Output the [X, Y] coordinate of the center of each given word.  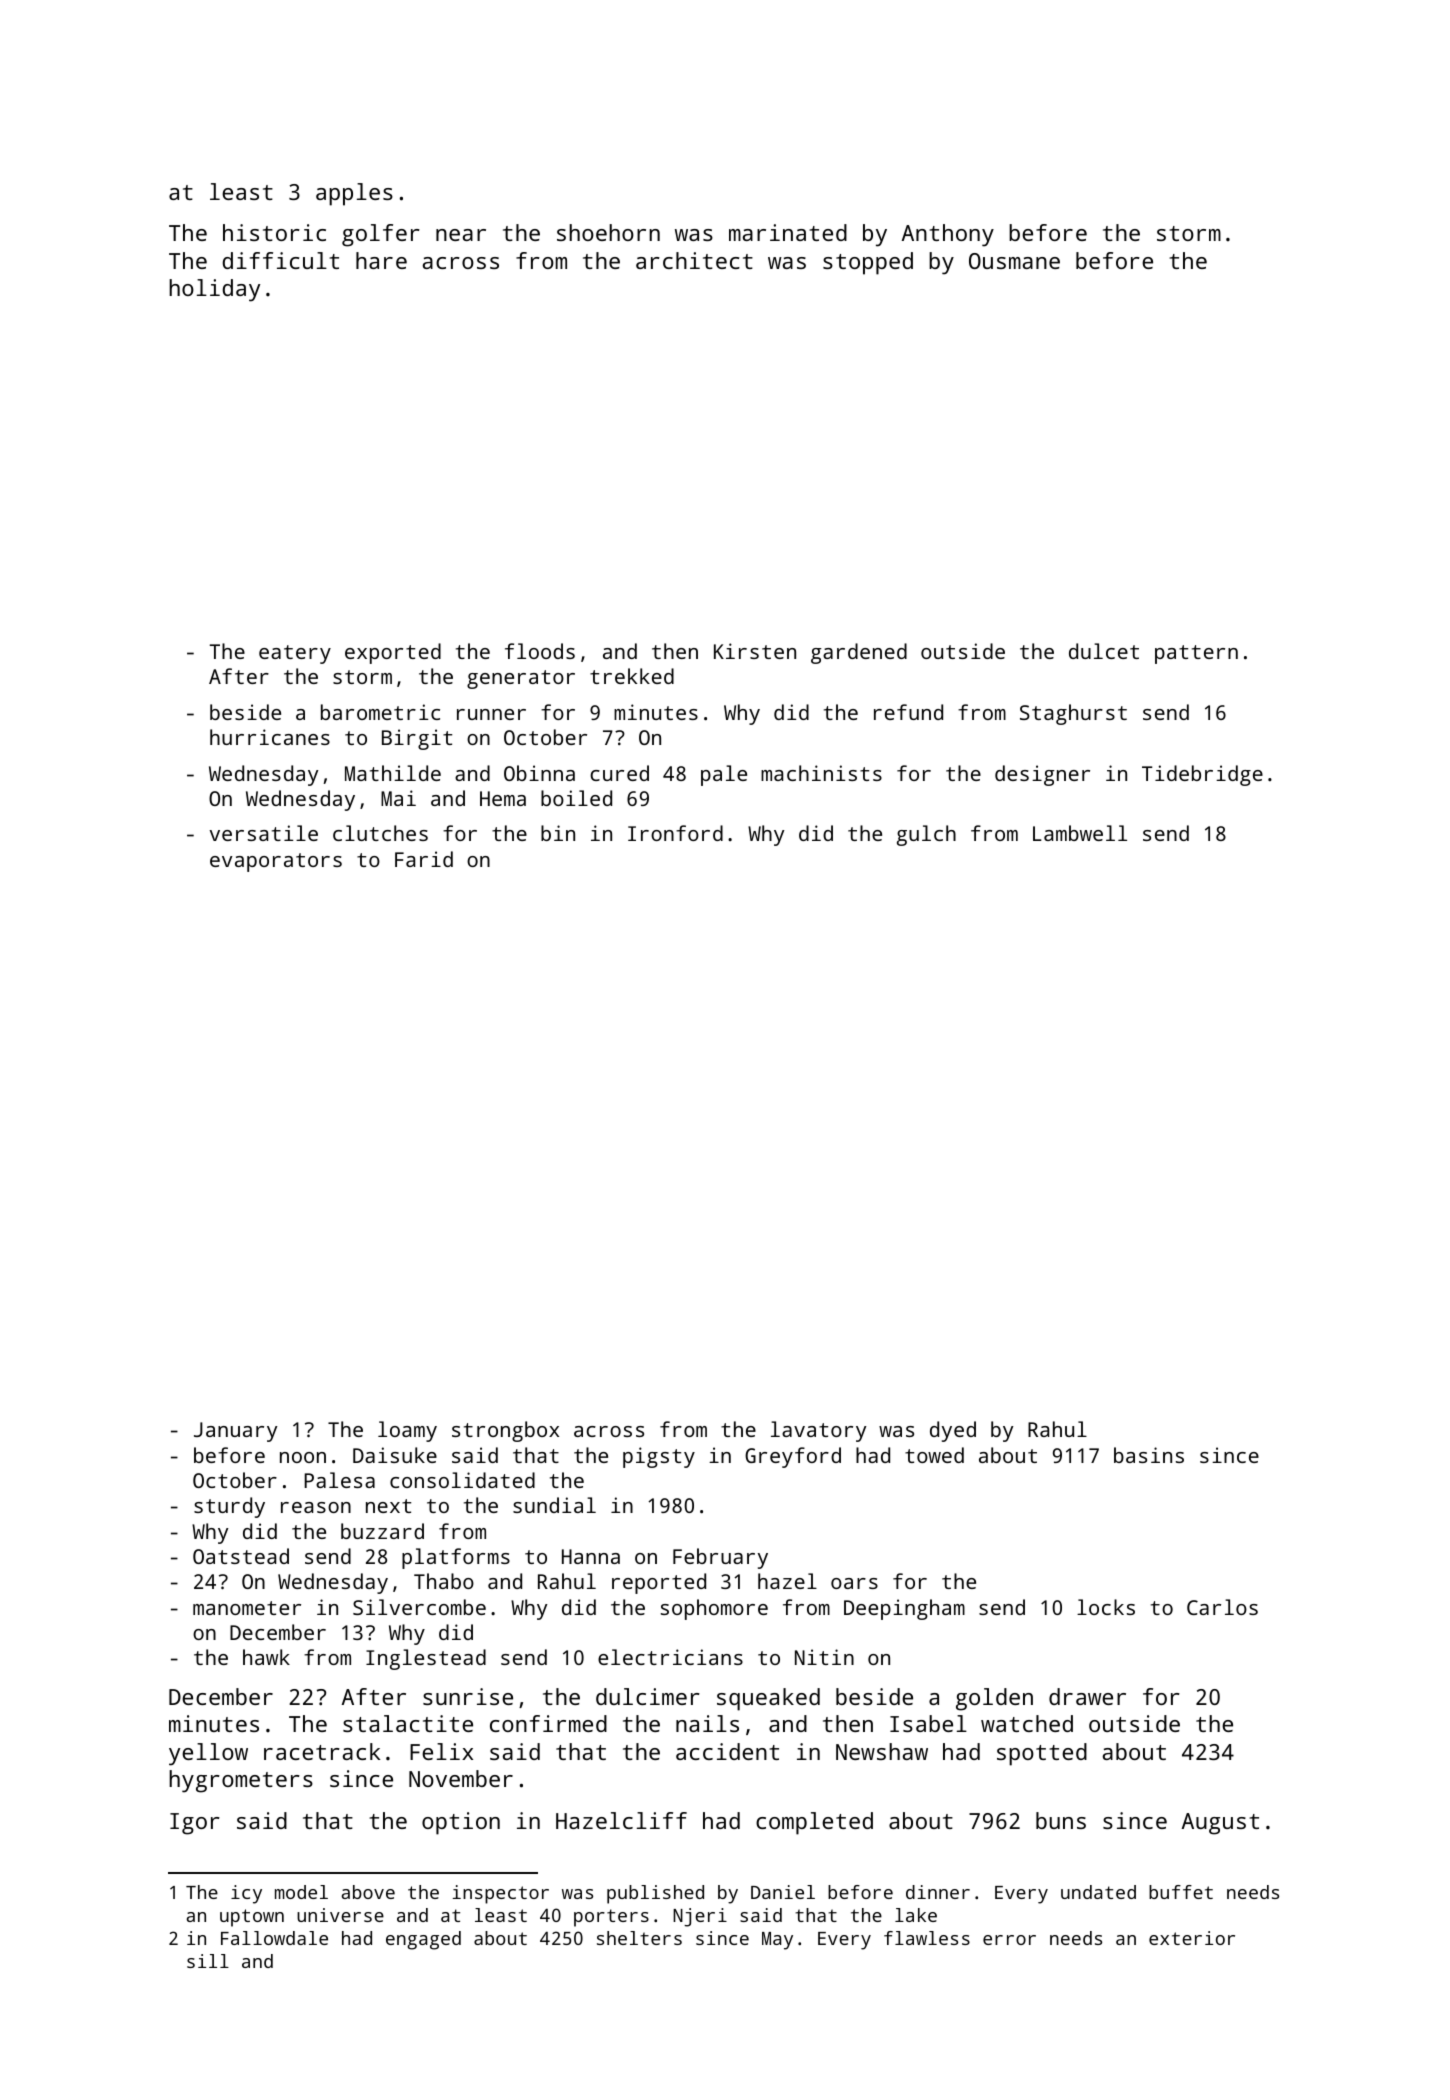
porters [611, 1918]
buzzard [382, 1531]
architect [694, 260]
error [1009, 1940]
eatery [295, 654]
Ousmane [1014, 261]
